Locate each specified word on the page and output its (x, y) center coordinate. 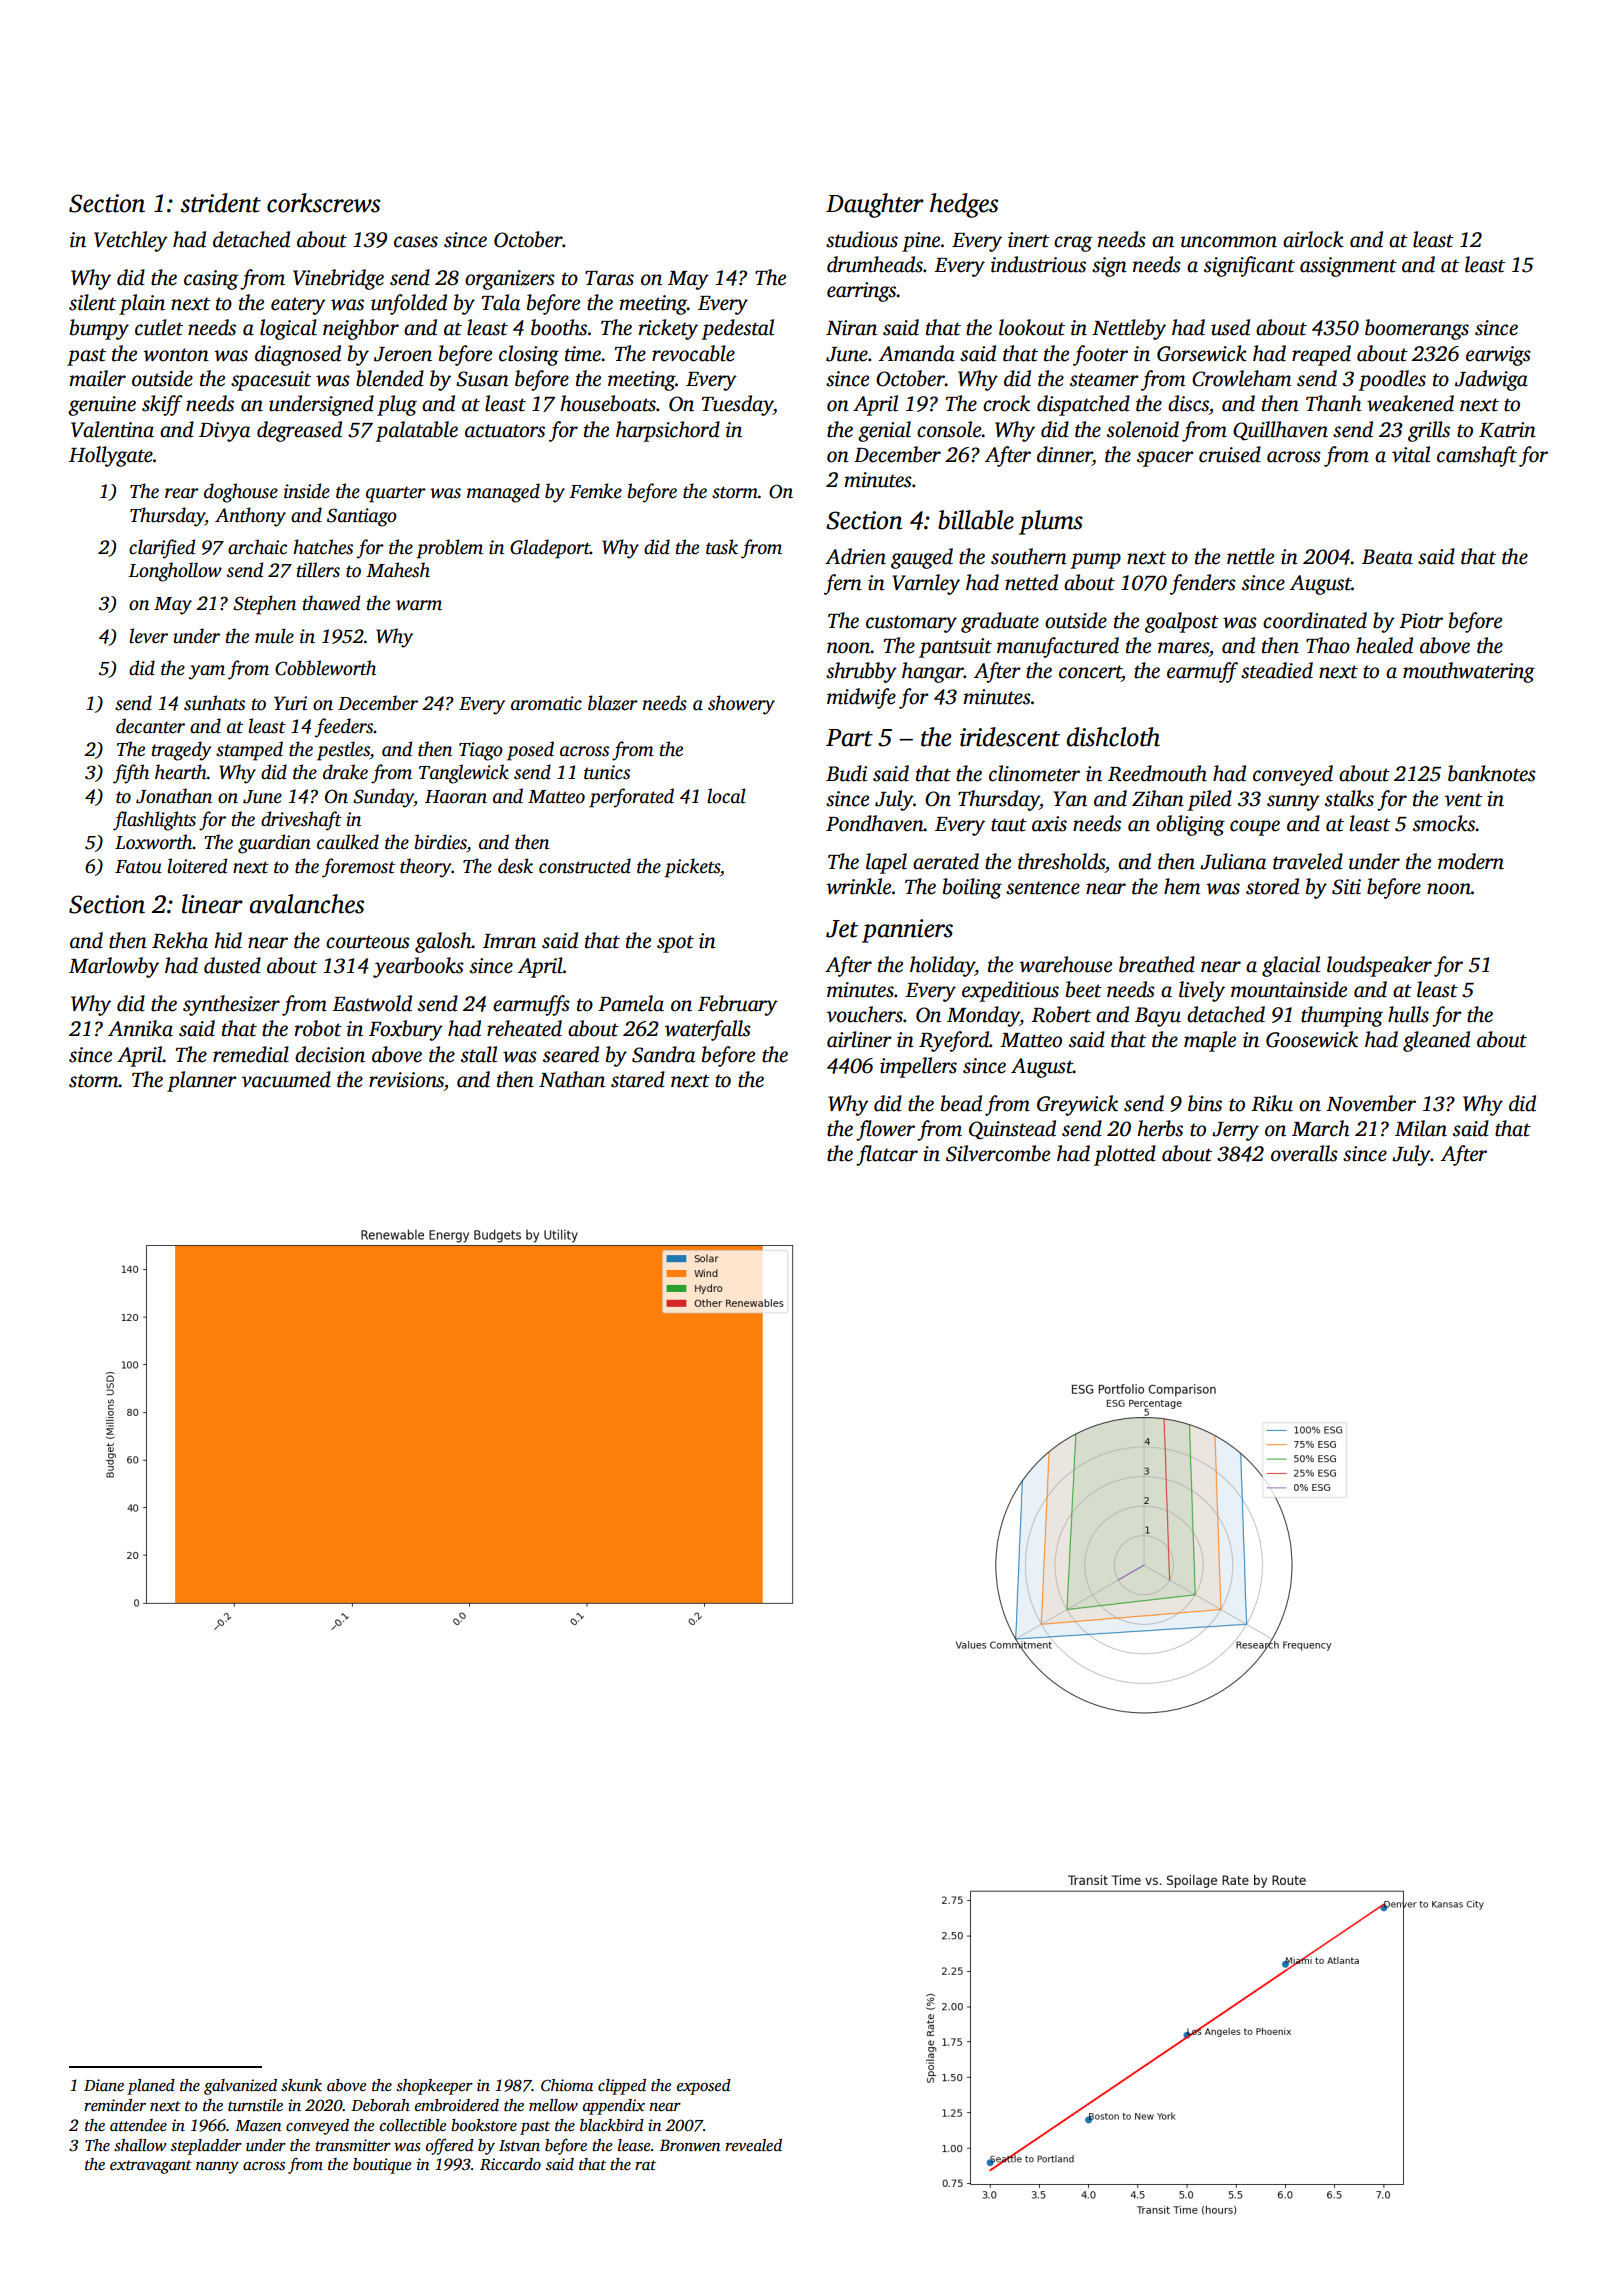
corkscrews (323, 203)
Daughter (875, 205)
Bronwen (690, 2145)
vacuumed (286, 1079)
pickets (692, 868)
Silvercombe (998, 1153)
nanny (217, 2168)
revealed (753, 2145)
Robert (1061, 1014)
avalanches (306, 904)
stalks (1349, 798)
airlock (1313, 239)
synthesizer (231, 1005)
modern (1471, 861)
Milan (1421, 1128)
